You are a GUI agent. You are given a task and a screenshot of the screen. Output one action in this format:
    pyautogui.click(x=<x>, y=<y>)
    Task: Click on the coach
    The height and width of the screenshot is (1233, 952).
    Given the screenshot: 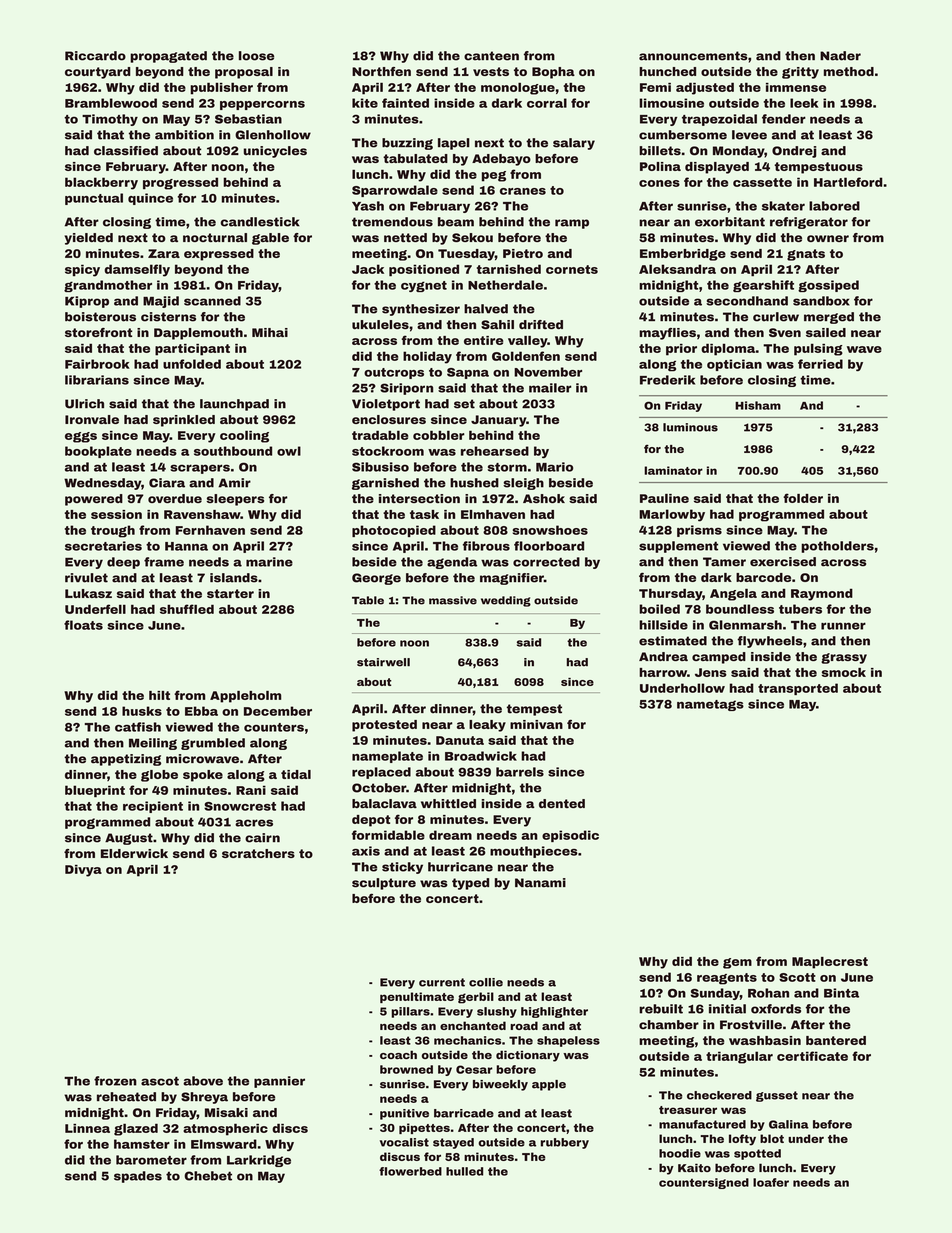 What is the action you would take?
    pyautogui.click(x=398, y=1054)
